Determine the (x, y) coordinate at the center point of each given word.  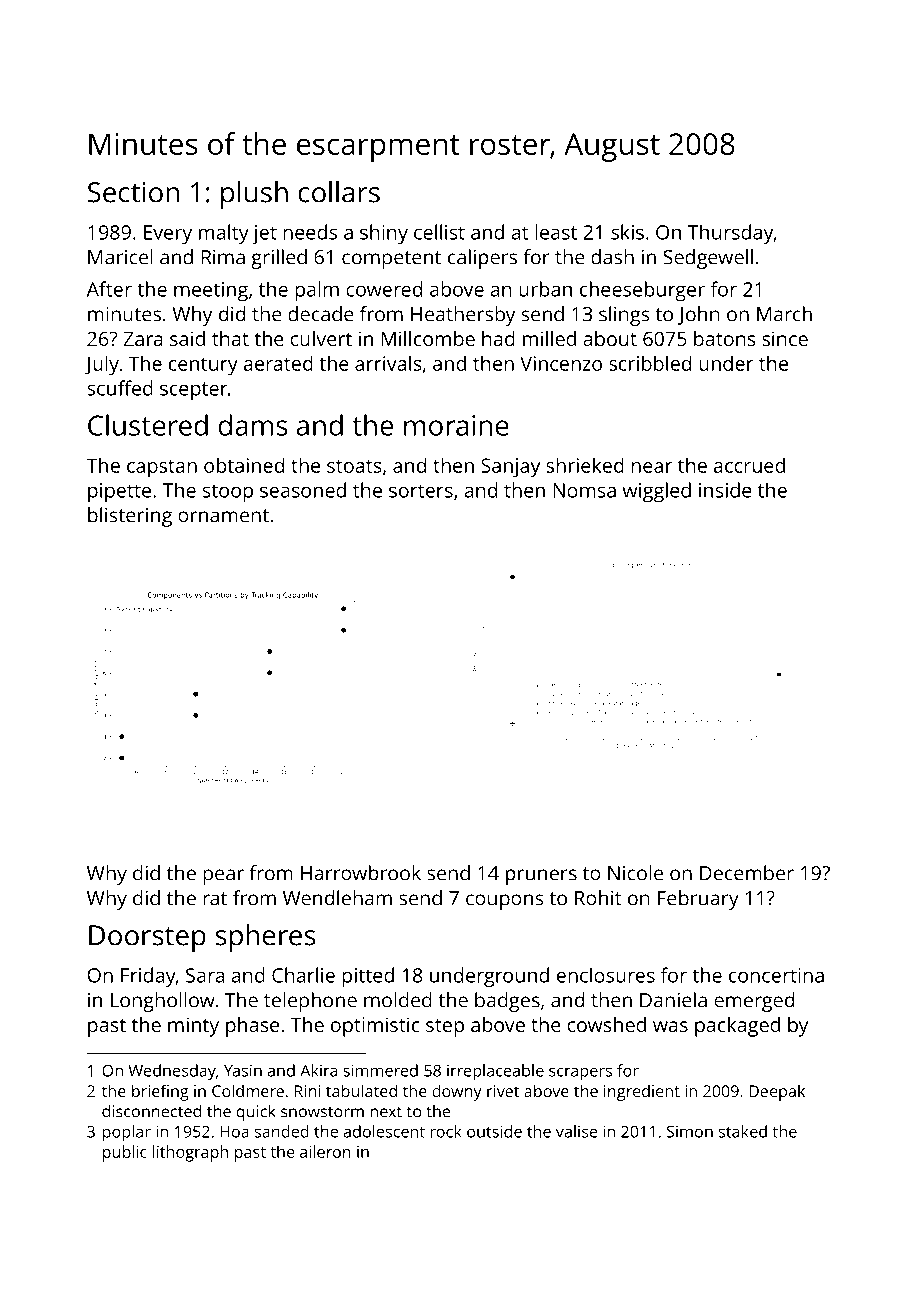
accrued (749, 465)
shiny (384, 234)
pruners (541, 877)
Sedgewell (708, 259)
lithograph (190, 1153)
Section (133, 192)
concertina (776, 975)
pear (223, 877)
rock (446, 1131)
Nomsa (584, 490)
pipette (119, 493)
